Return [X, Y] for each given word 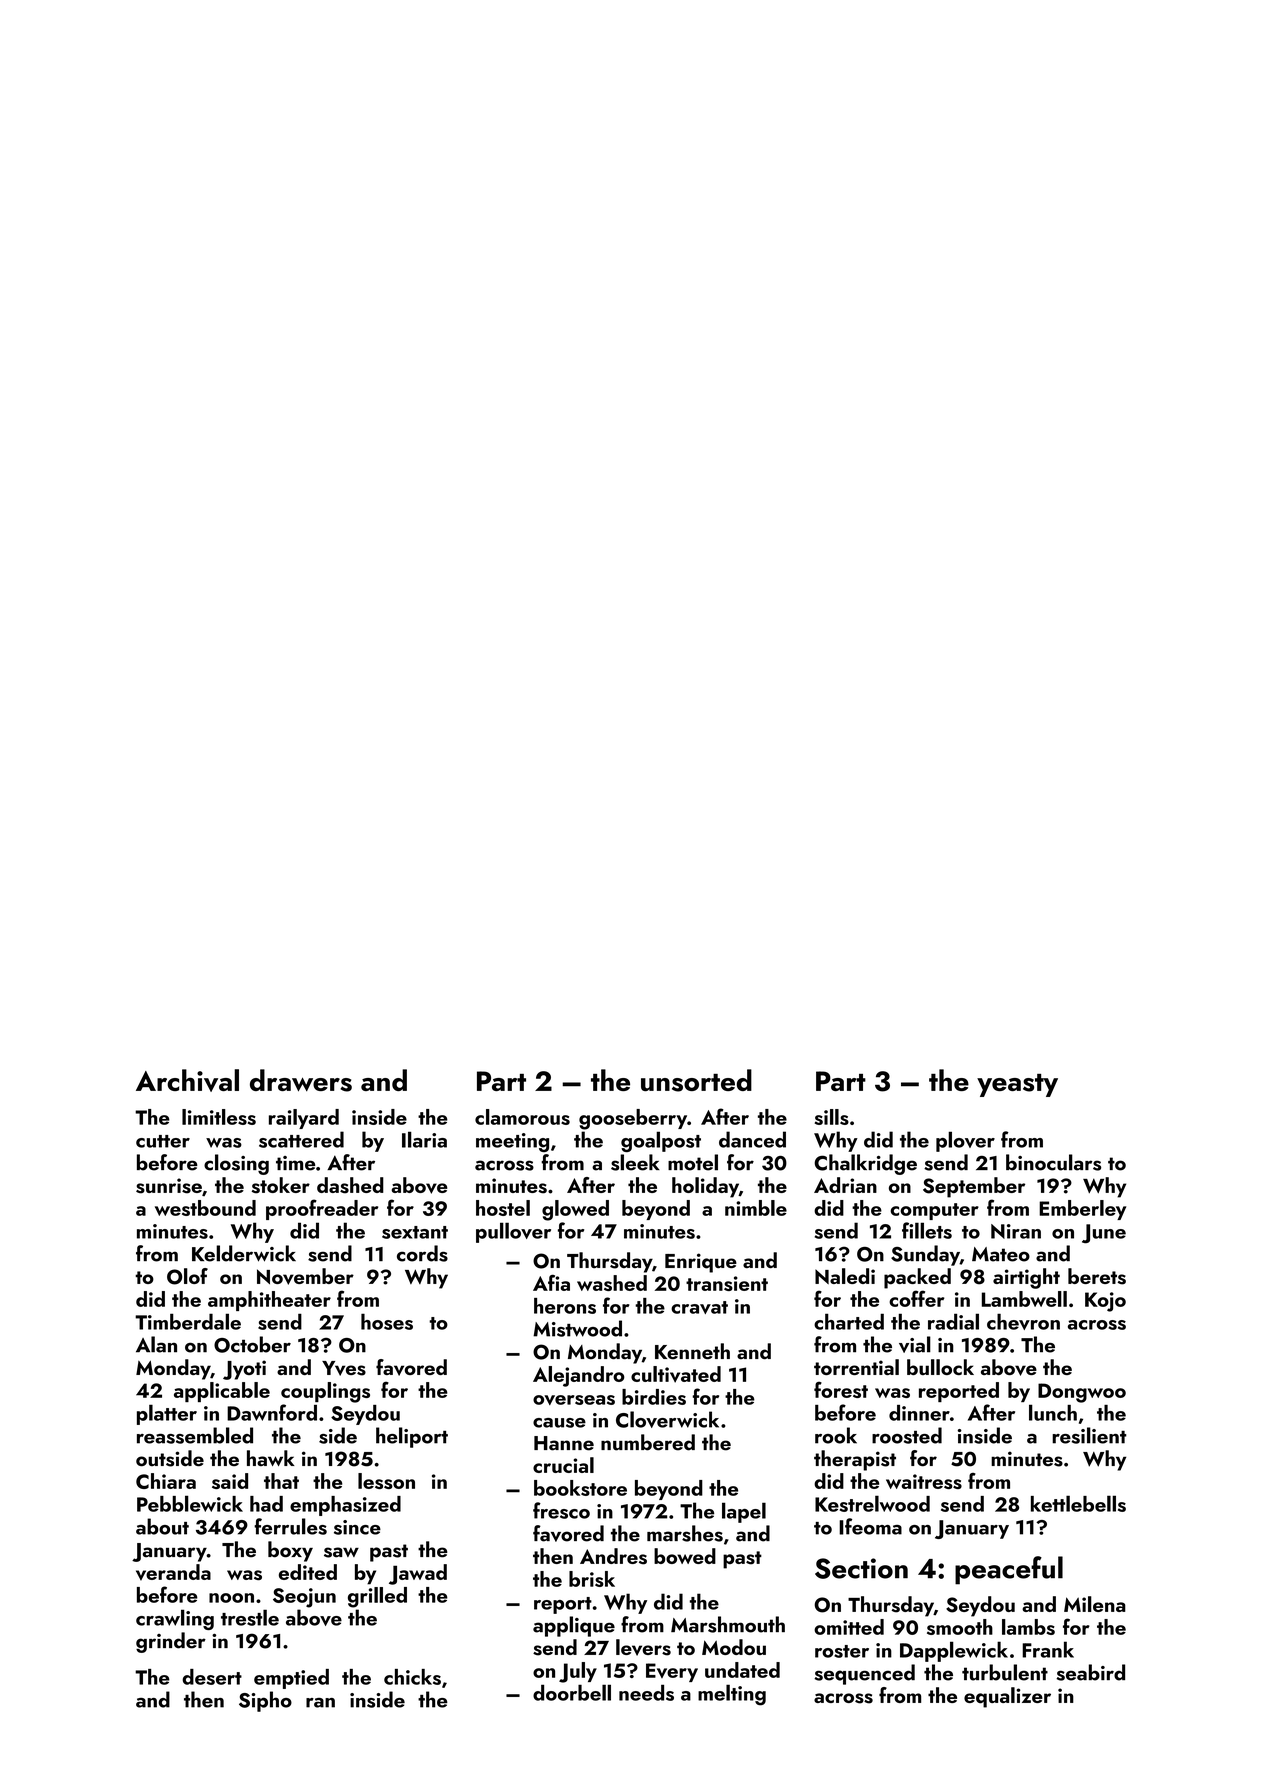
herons [565, 1306]
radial [953, 1321]
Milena [1095, 1604]
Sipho [265, 1701]
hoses [387, 1321]
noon [231, 1598]
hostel [503, 1208]
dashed [350, 1185]
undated [742, 1670]
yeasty [1017, 1085]
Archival [187, 1080]
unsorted [696, 1080]
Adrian [845, 1185]
